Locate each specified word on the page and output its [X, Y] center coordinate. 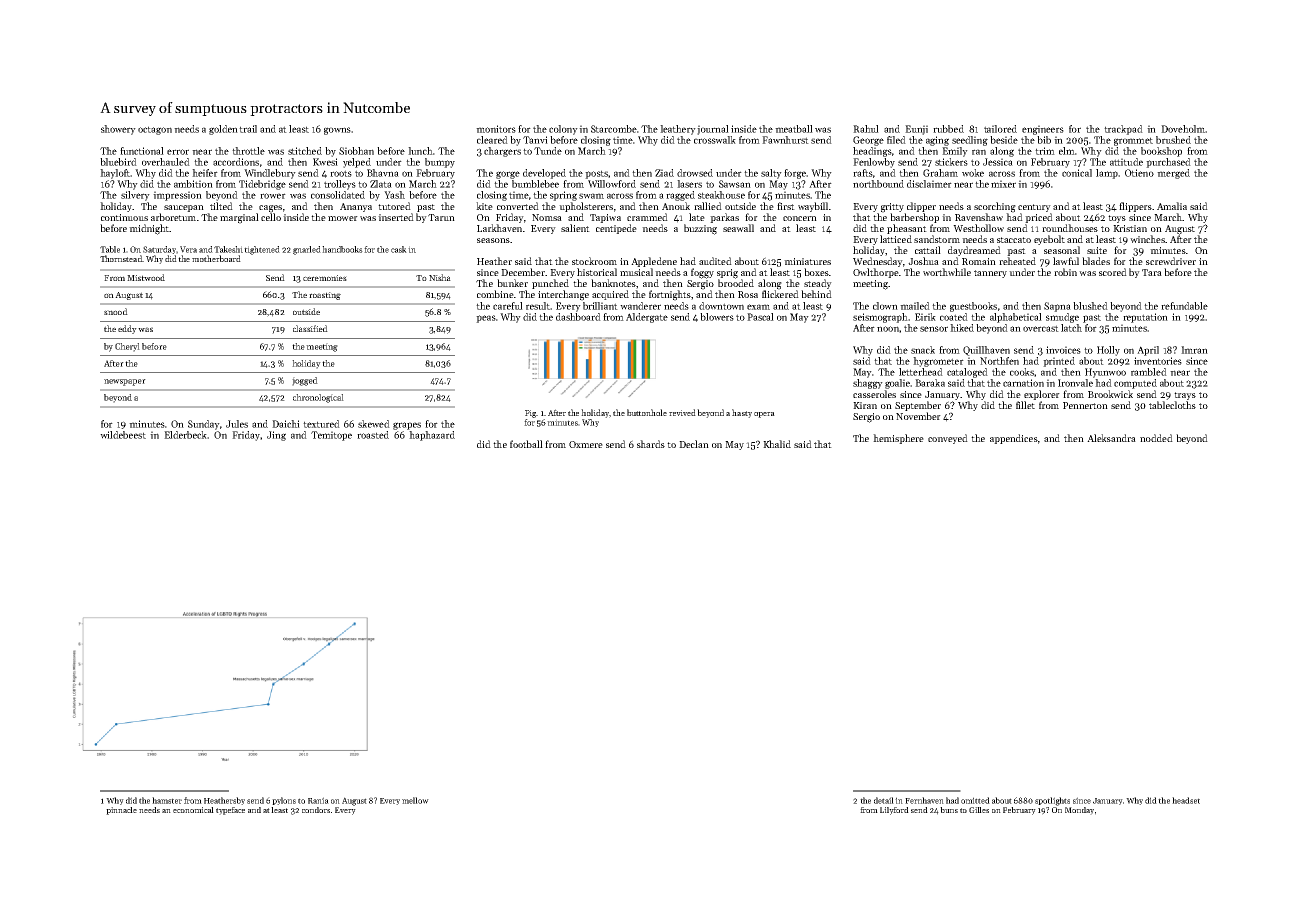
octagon [155, 130]
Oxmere [586, 444]
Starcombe [614, 129]
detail [884, 800]
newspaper [125, 382]
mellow [415, 800]
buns [949, 810]
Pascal [760, 317]
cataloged [967, 373]
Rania [318, 800]
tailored [1000, 129]
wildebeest [123, 435]
